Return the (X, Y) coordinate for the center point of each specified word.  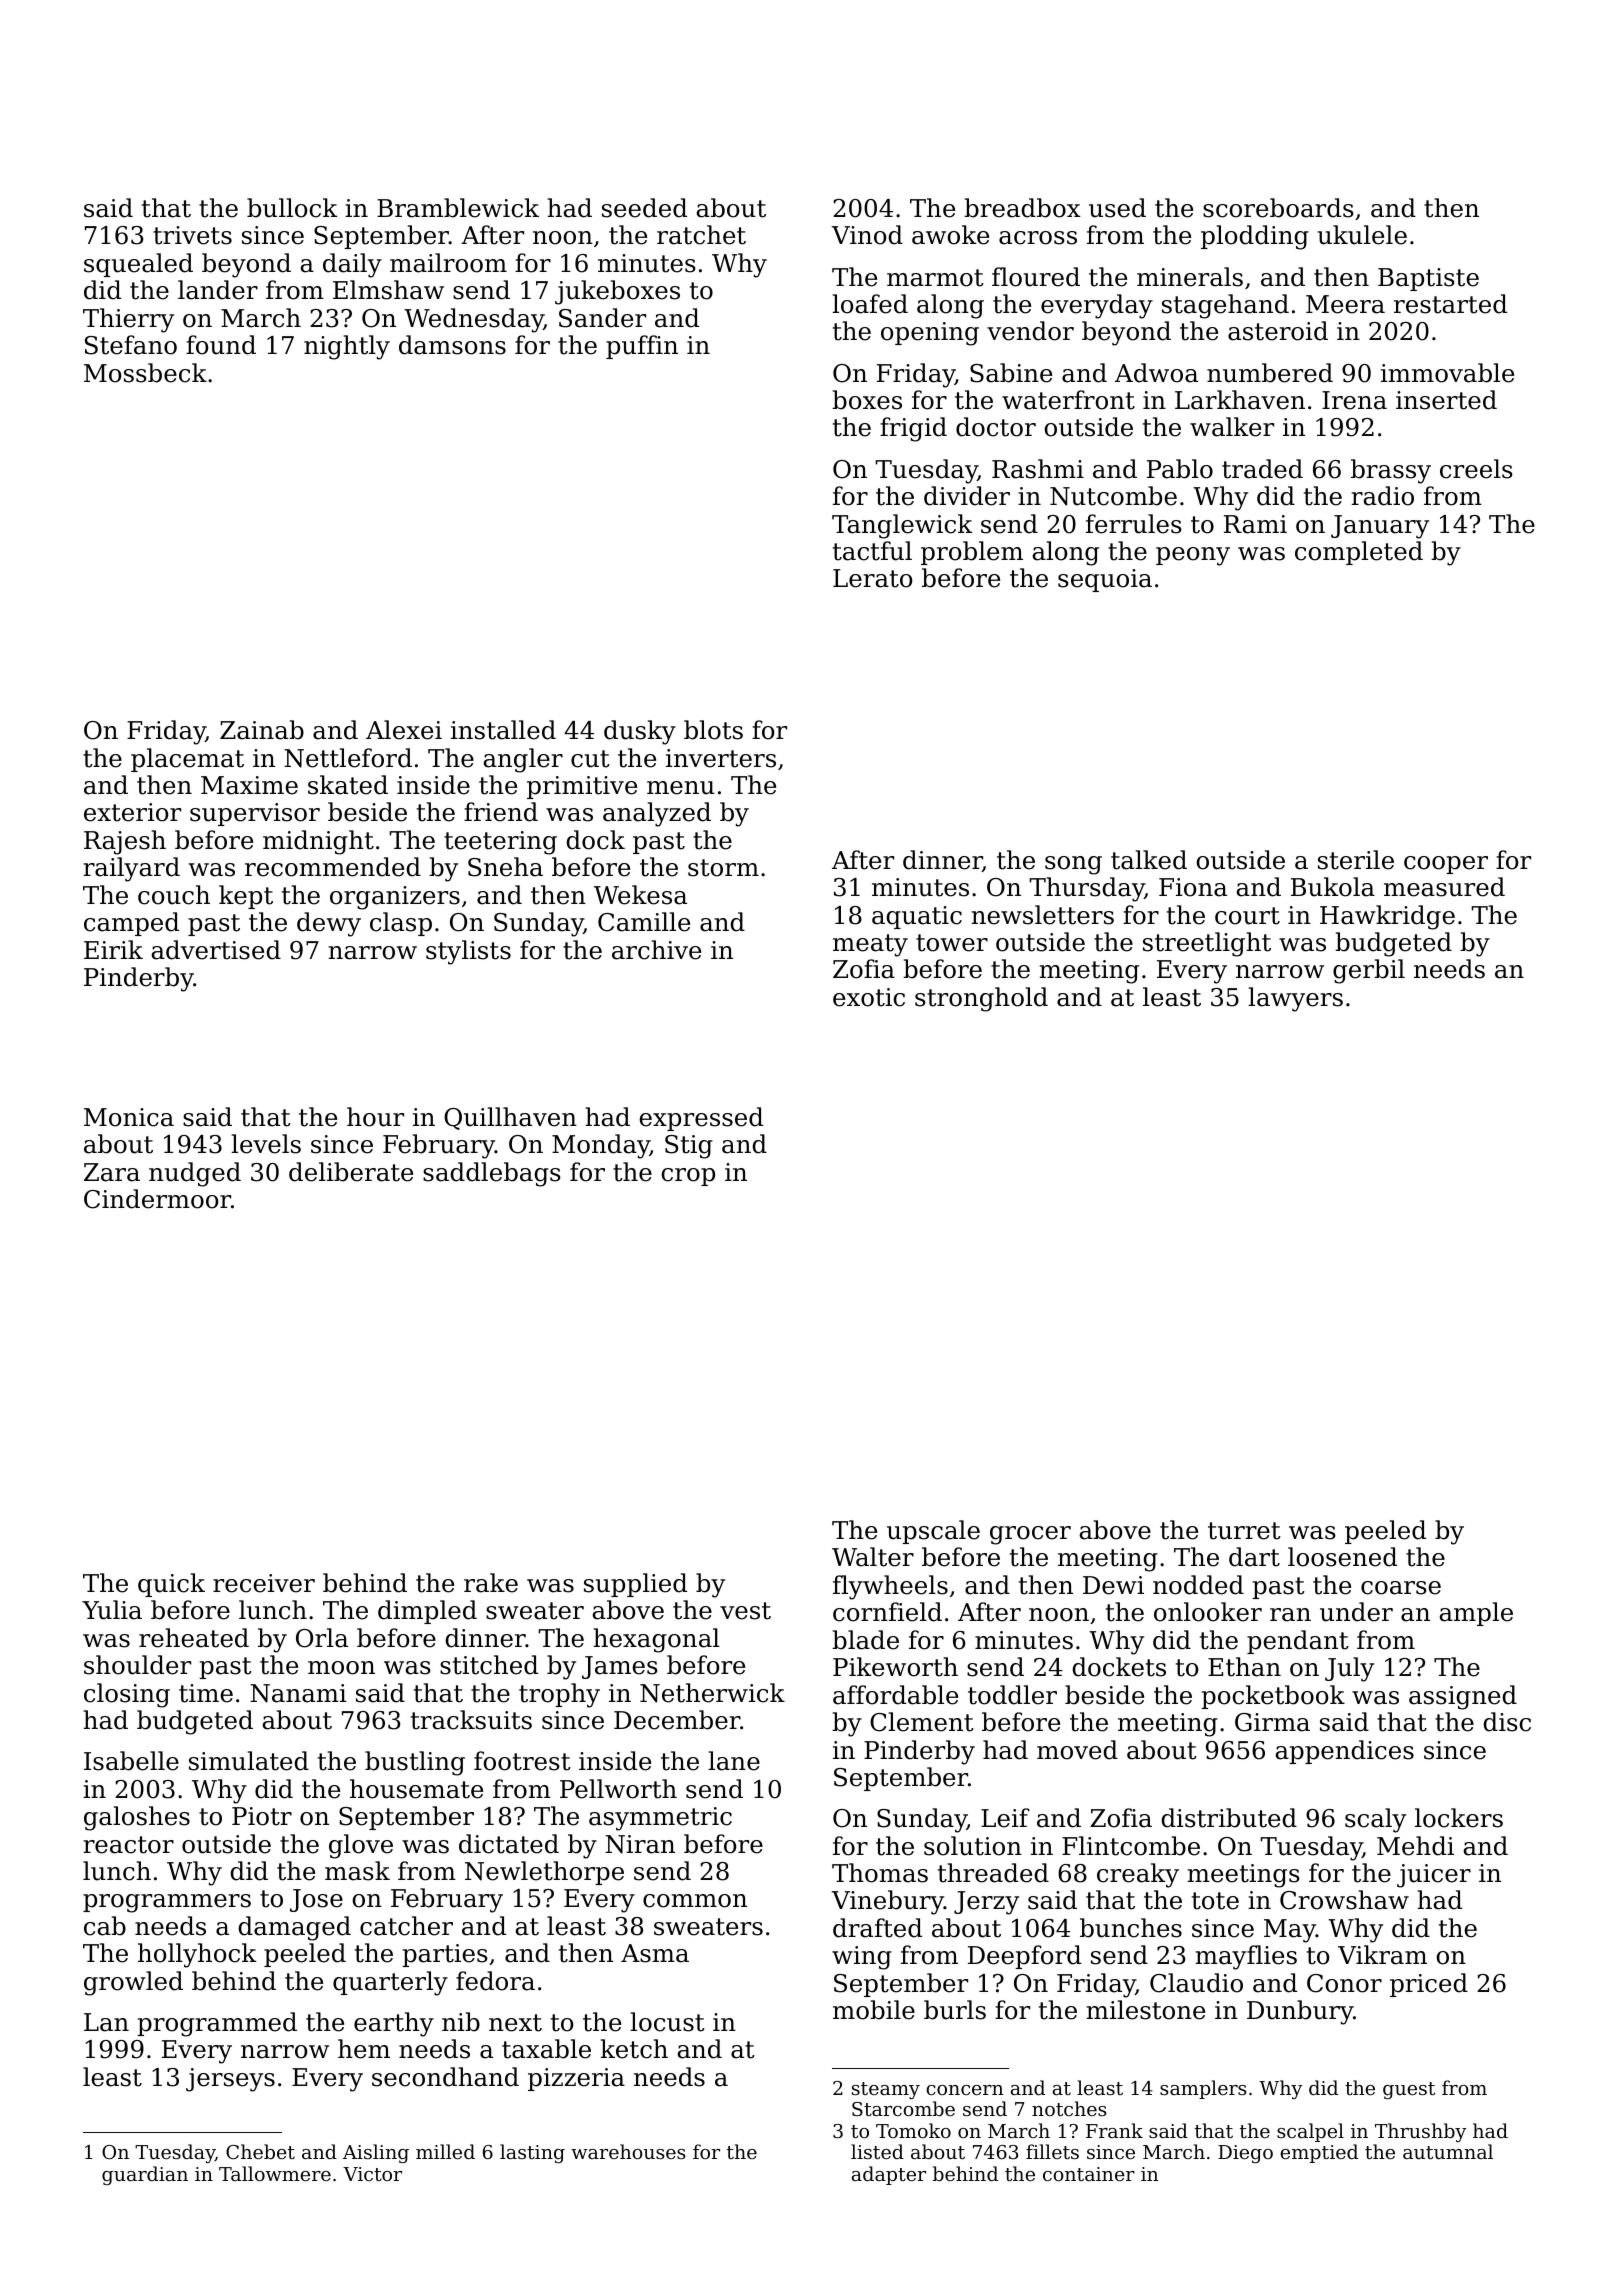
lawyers (1295, 999)
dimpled (427, 1612)
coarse (1401, 1588)
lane (734, 1761)
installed (503, 730)
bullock (292, 208)
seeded (644, 208)
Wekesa (640, 895)
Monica (129, 1117)
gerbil (1369, 971)
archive (656, 950)
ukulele (1362, 235)
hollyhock (197, 1955)
